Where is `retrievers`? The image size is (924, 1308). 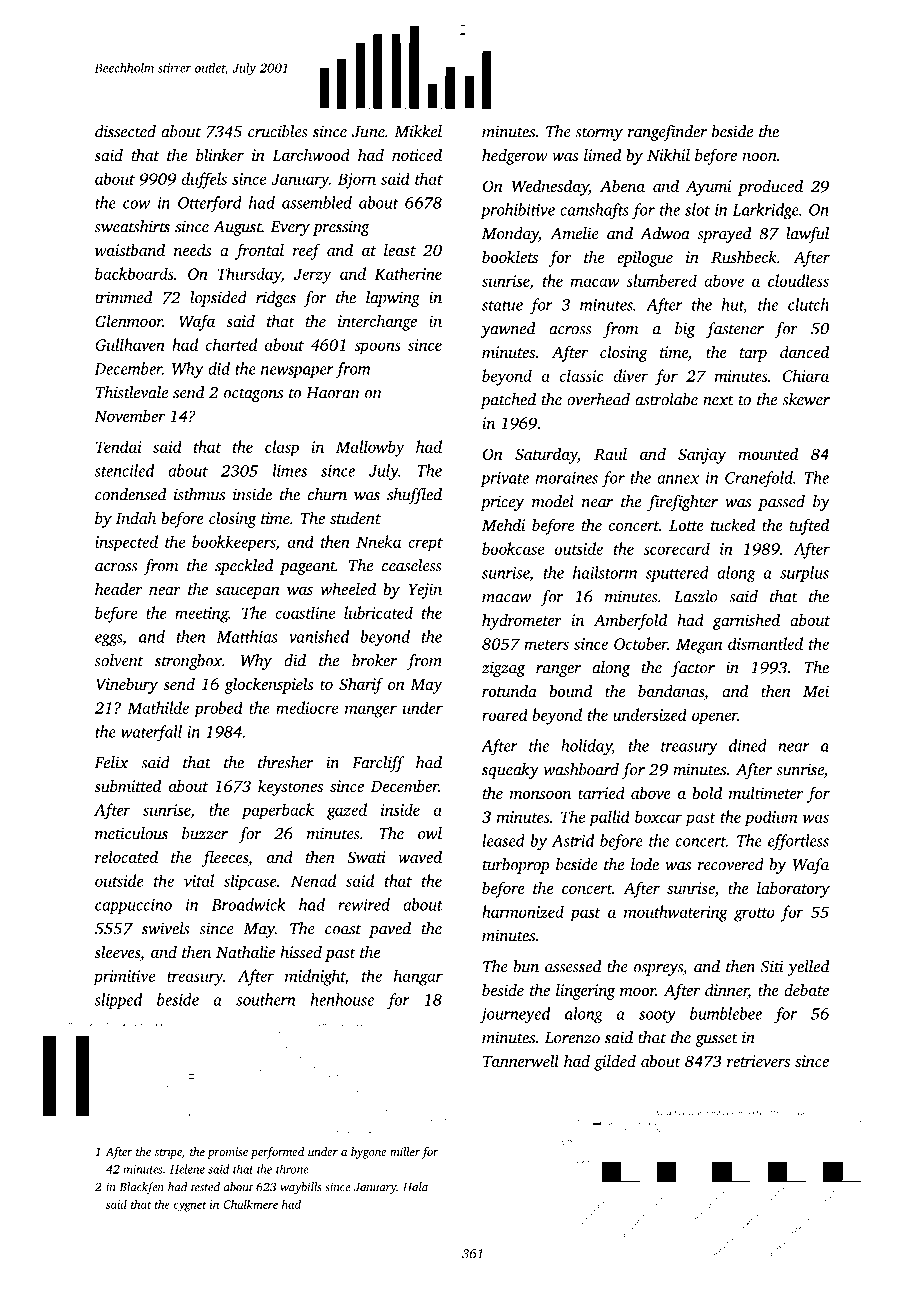
retrievers is located at coordinates (758, 1061).
